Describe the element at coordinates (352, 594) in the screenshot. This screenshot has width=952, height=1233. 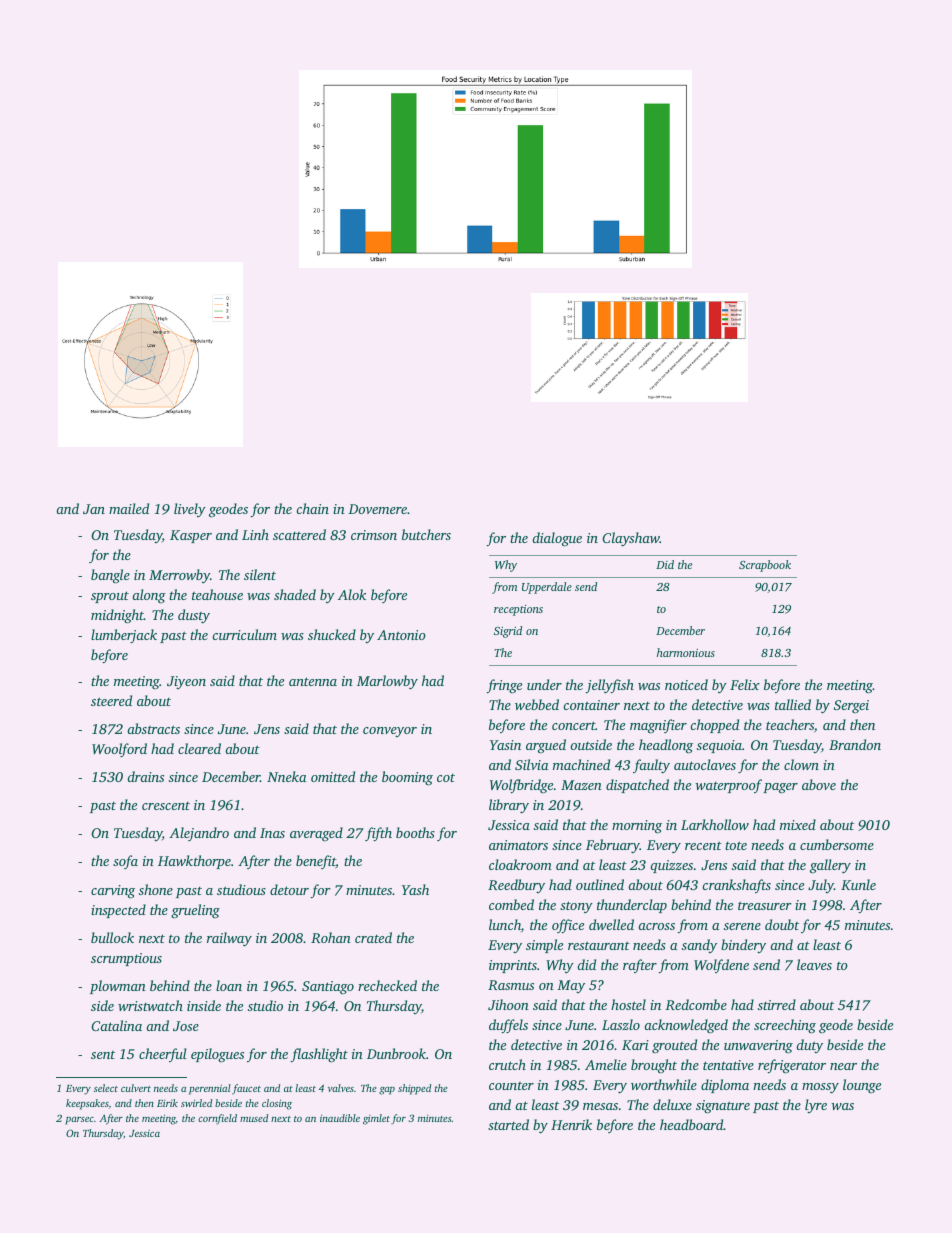
I see `Alok` at that location.
